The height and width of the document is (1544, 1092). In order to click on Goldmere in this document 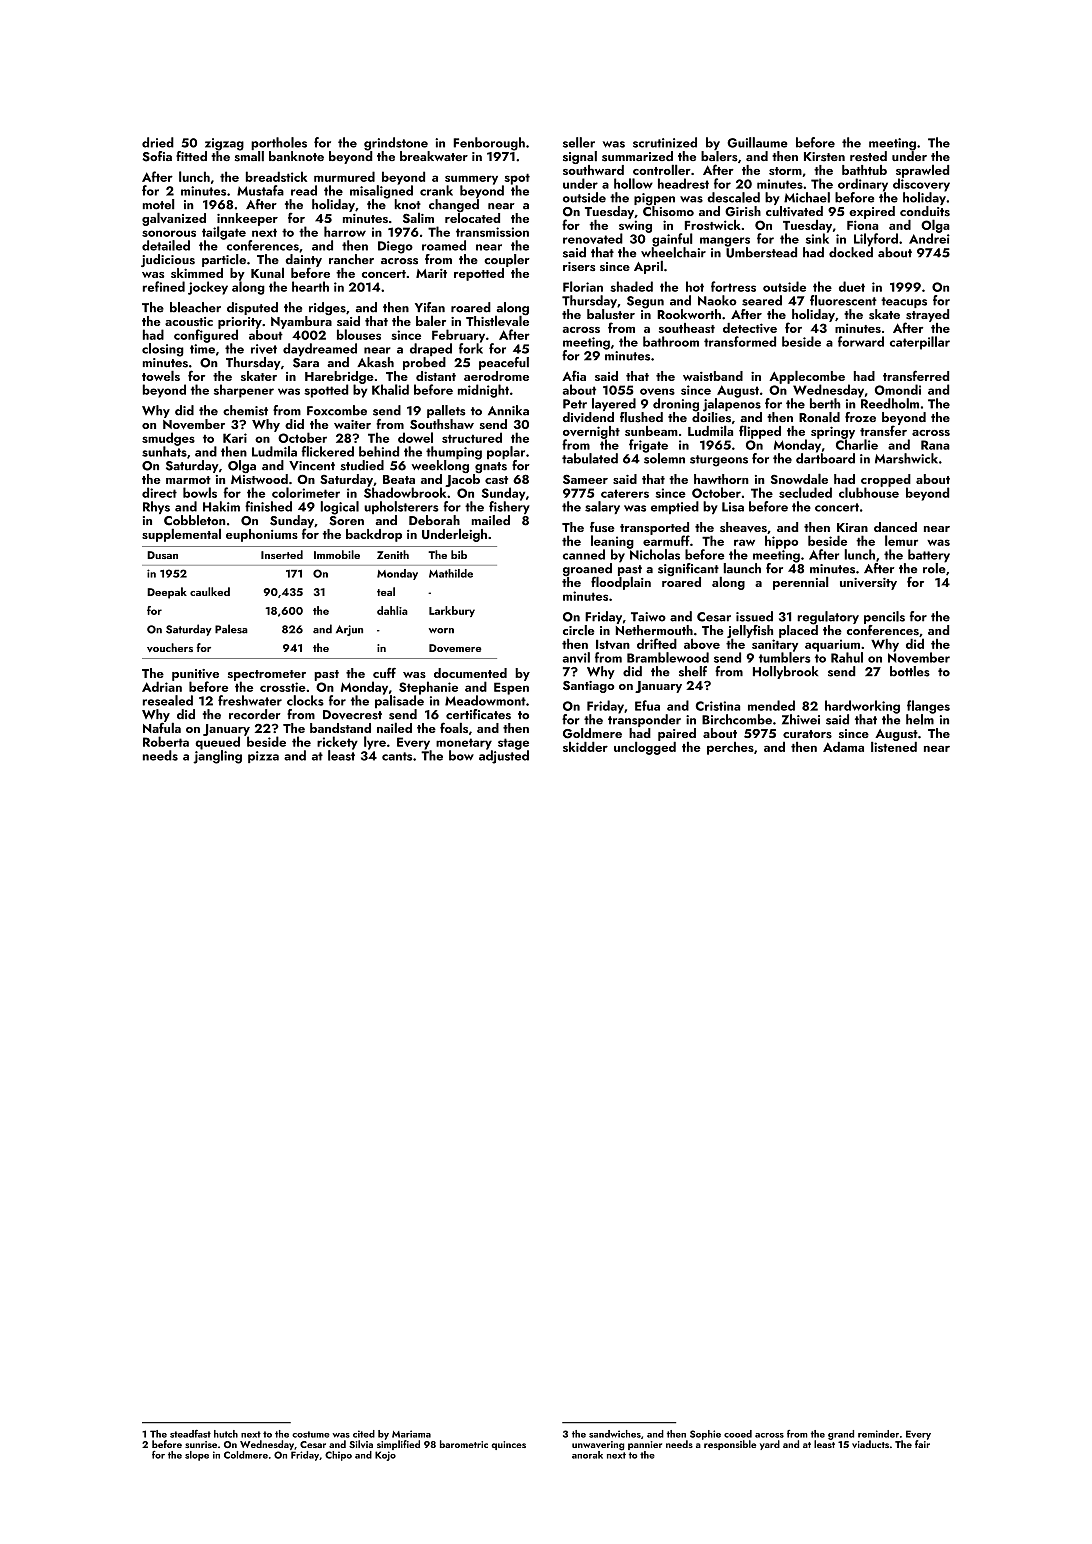, I will do `click(592, 733)`.
